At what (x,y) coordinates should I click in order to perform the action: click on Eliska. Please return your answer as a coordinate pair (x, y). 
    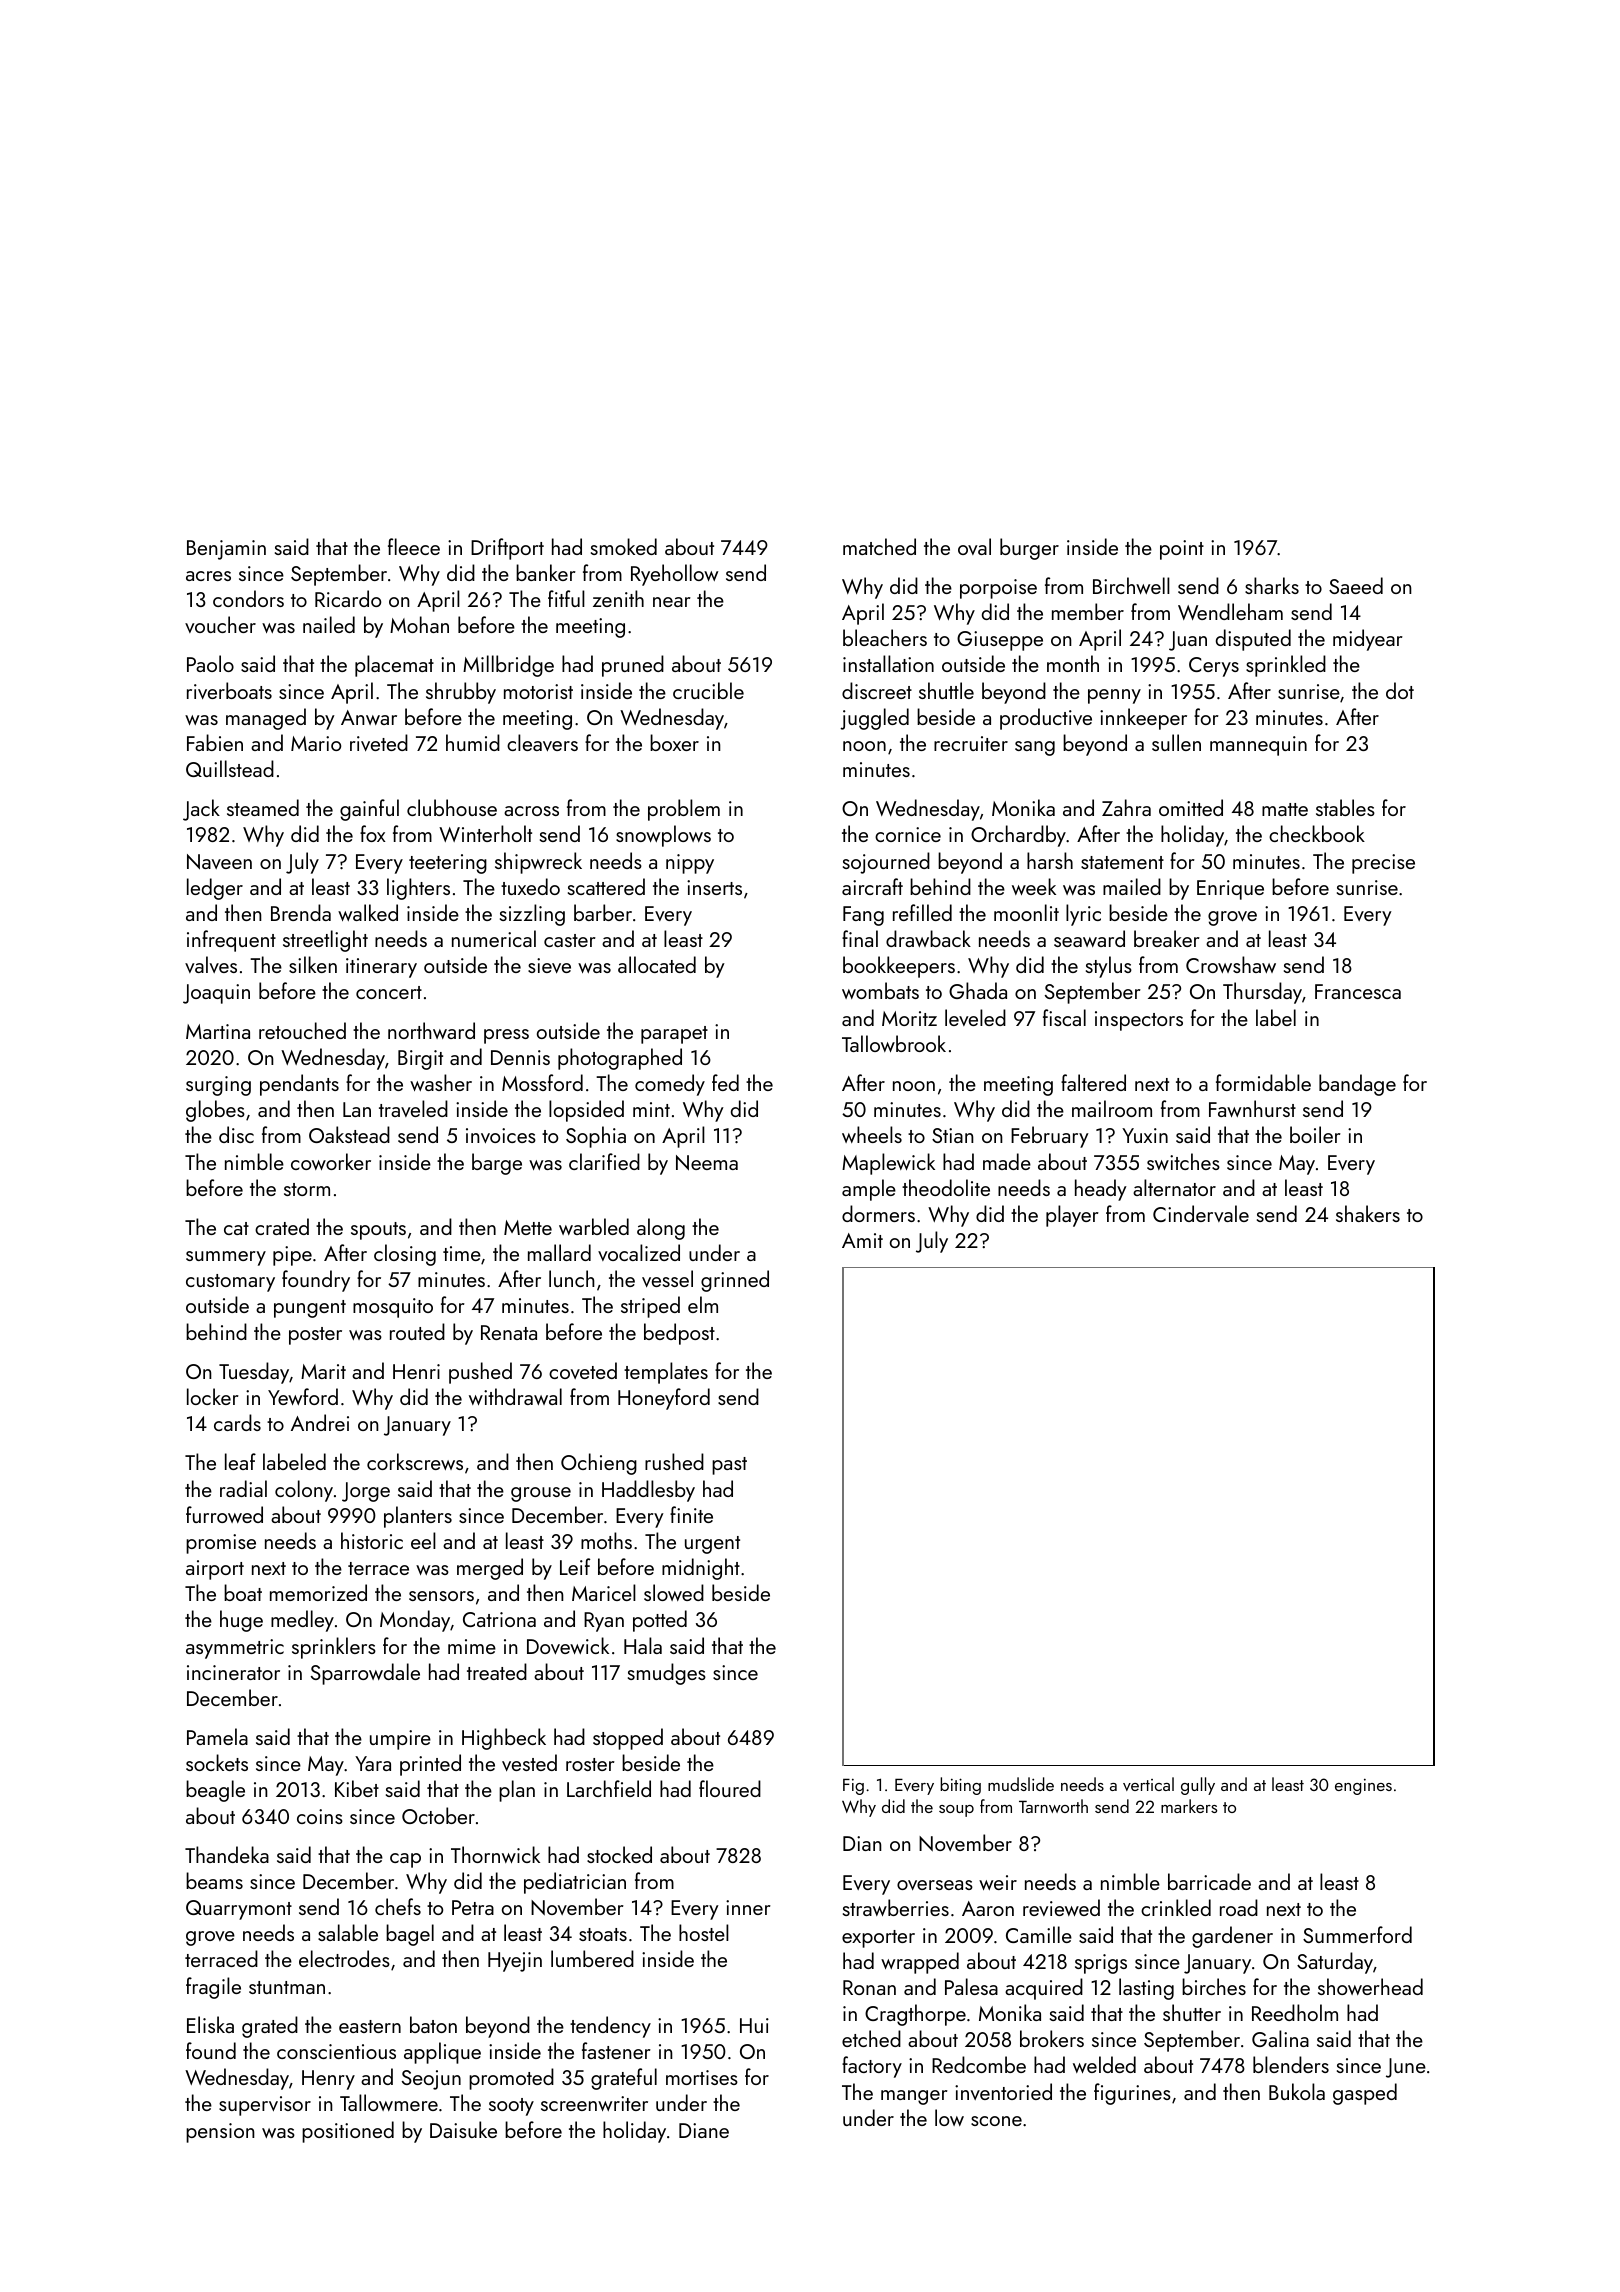
    Looking at the image, I should click on (210, 2024).
